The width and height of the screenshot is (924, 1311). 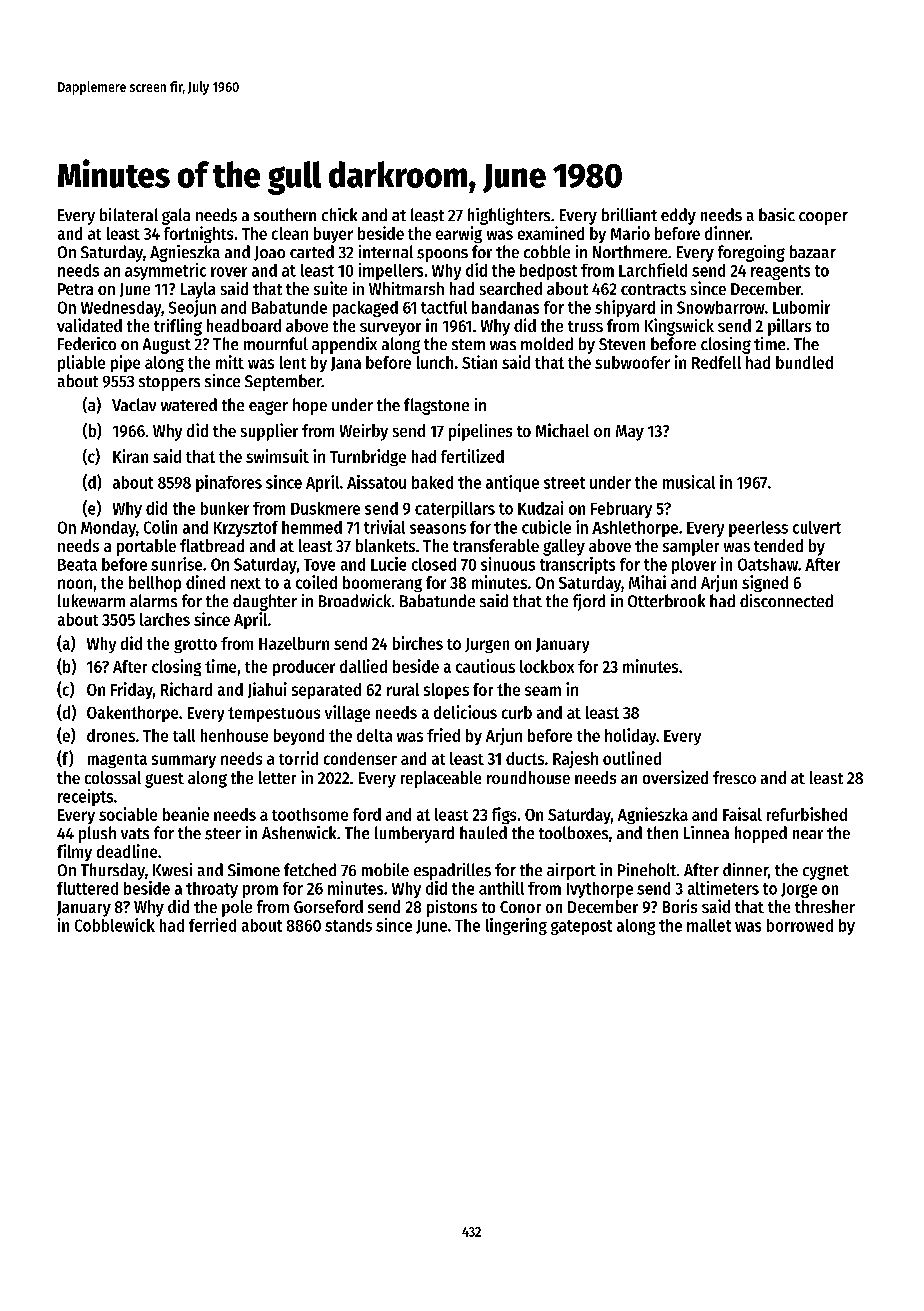 What do you see at coordinates (176, 216) in the screenshot?
I see `gala` at bounding box center [176, 216].
